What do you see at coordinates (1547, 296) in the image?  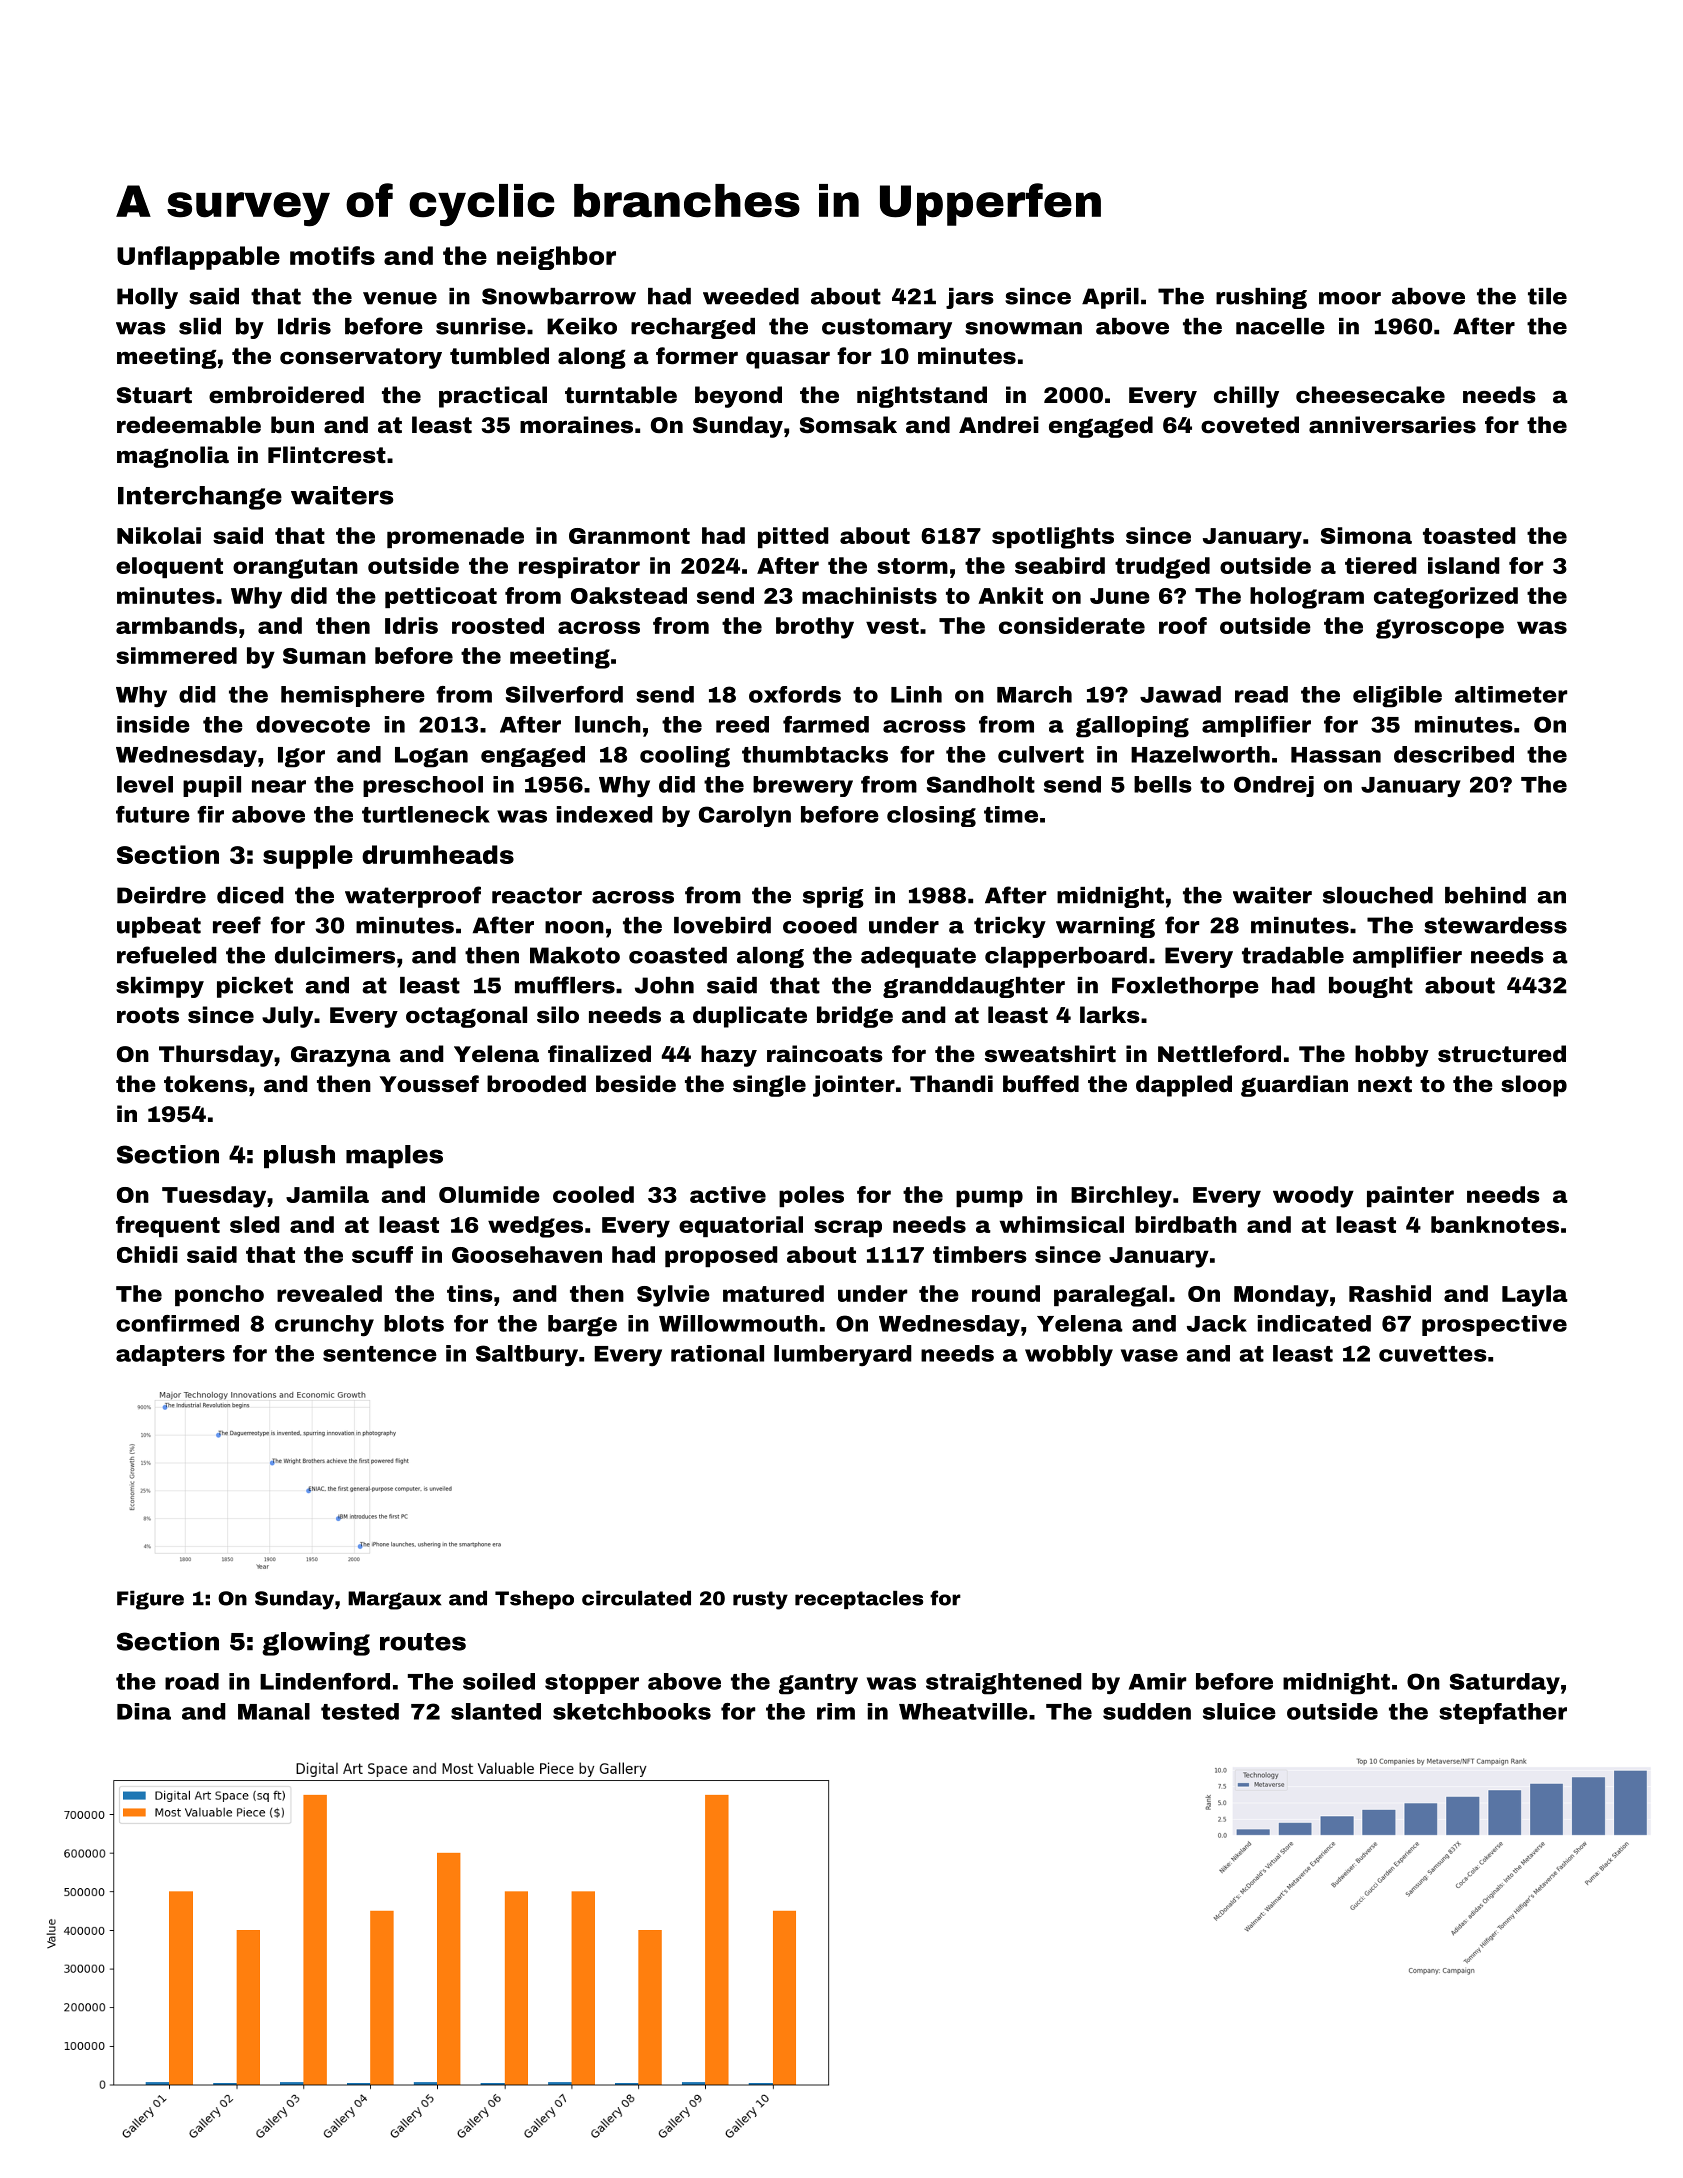 I see `tile` at bounding box center [1547, 296].
